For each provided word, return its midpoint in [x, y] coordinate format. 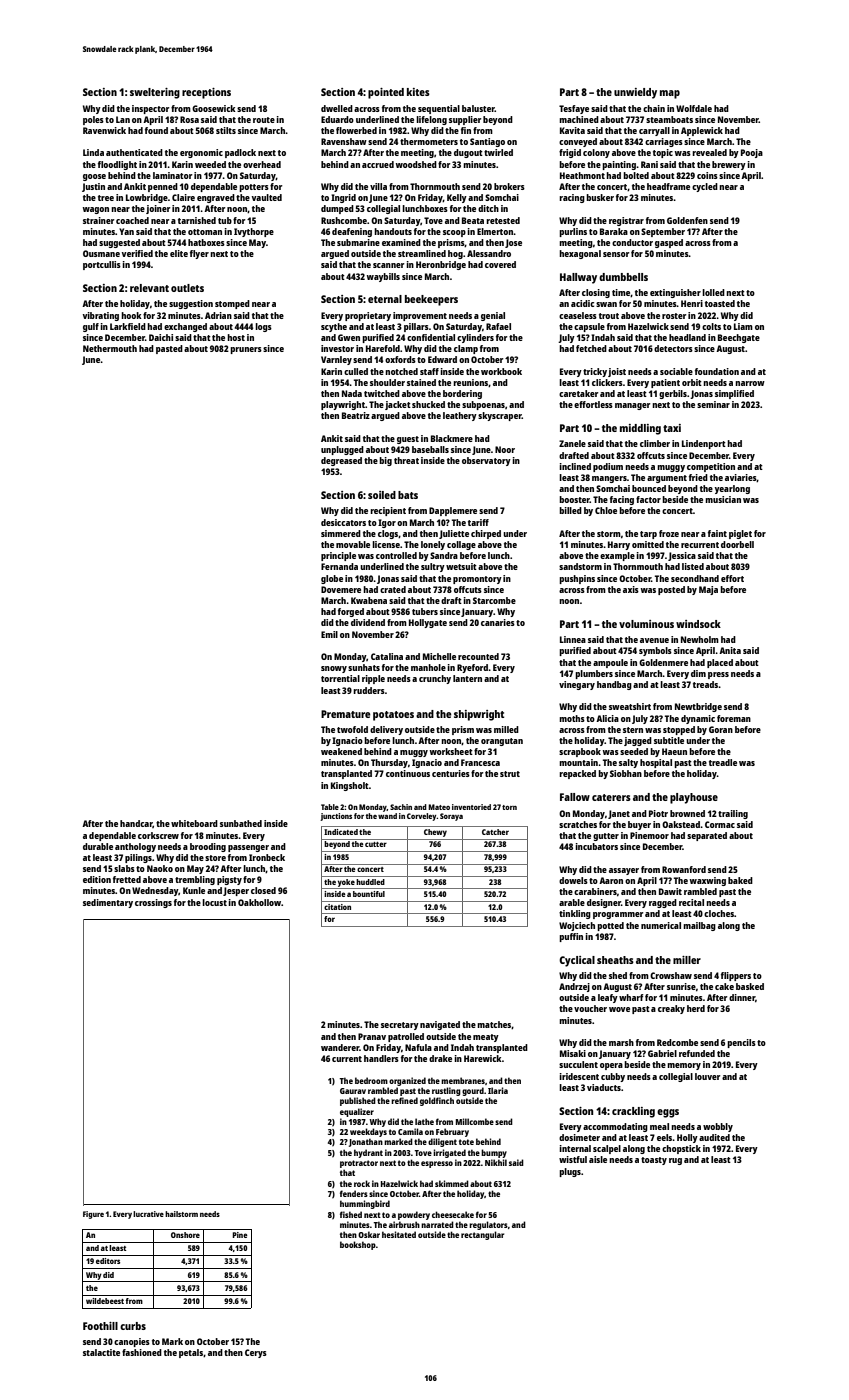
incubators [596, 846]
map [670, 94]
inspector [151, 109]
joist [617, 372]
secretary [400, 1026]
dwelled [337, 108]
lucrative [148, 1214]
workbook [501, 371]
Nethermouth [110, 348]
